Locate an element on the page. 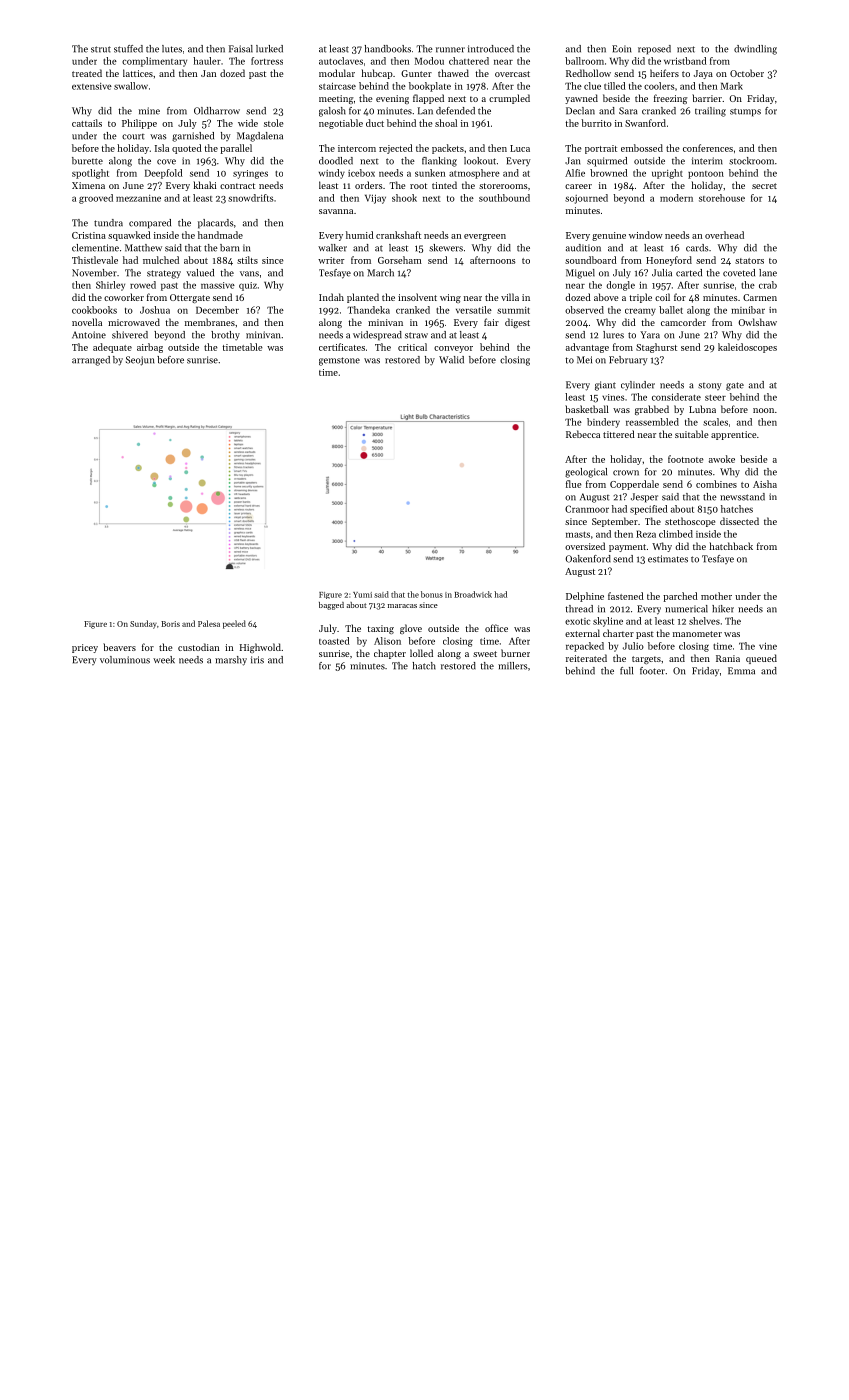 The width and height of the document is (849, 1400). staircase is located at coordinates (337, 86).
